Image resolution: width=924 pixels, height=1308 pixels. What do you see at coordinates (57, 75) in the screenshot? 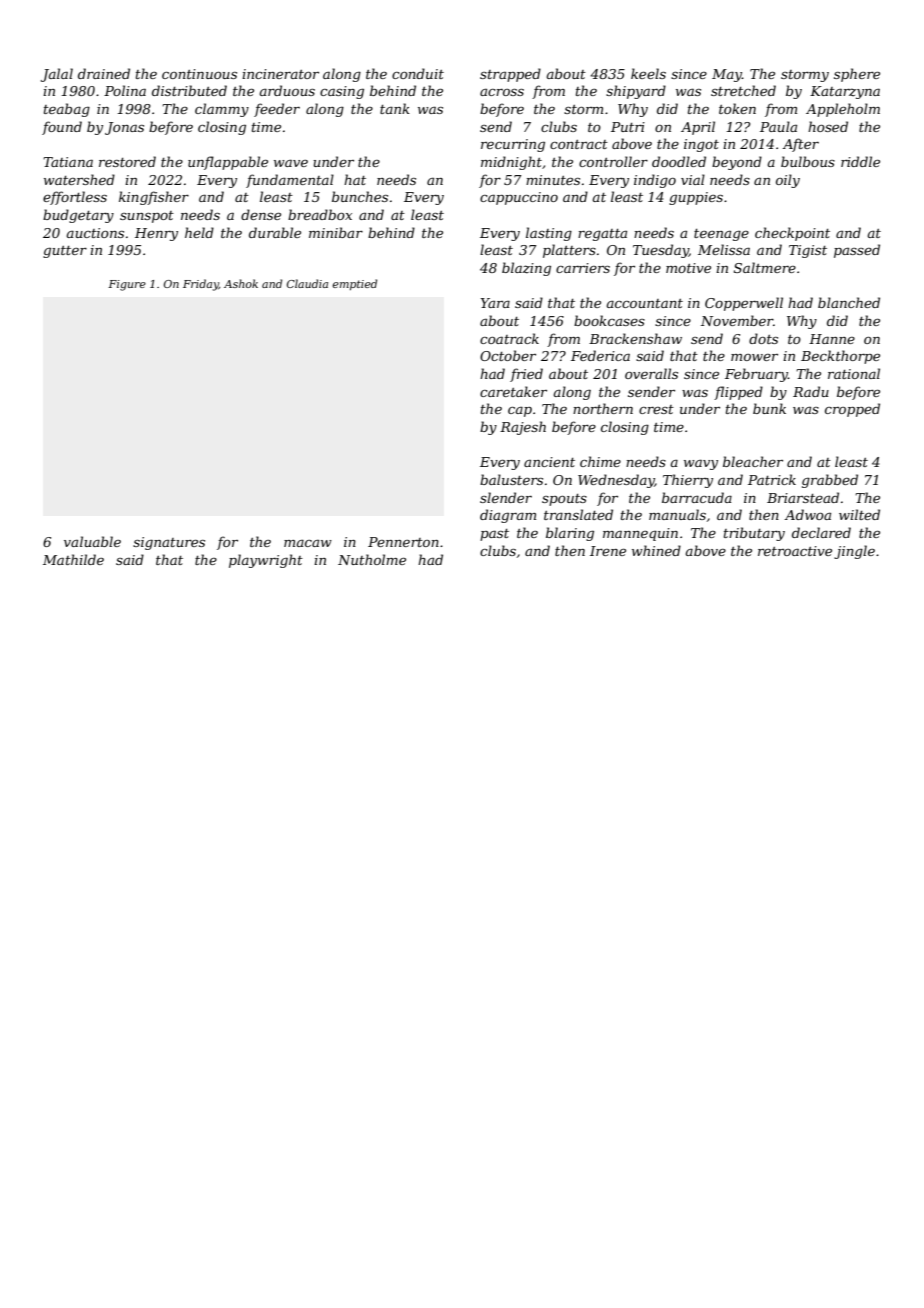
I see `Jalal` at bounding box center [57, 75].
